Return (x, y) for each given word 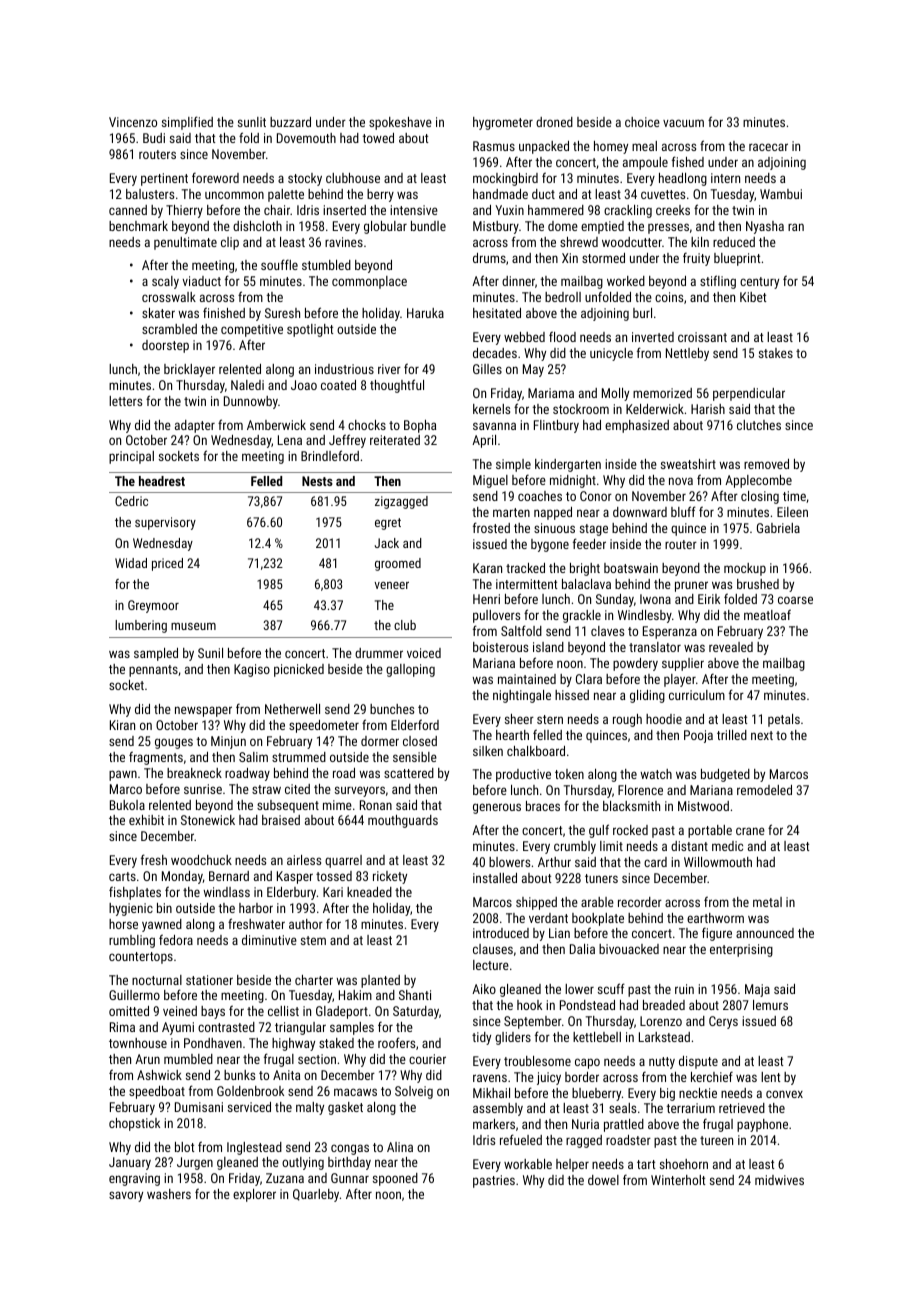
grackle (582, 616)
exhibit (146, 820)
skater (158, 313)
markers (494, 1124)
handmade (500, 194)
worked (626, 281)
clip (230, 243)
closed (420, 741)
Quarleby (316, 1195)
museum (193, 626)
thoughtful (397, 386)
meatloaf (767, 614)
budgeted (725, 775)
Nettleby (687, 354)
